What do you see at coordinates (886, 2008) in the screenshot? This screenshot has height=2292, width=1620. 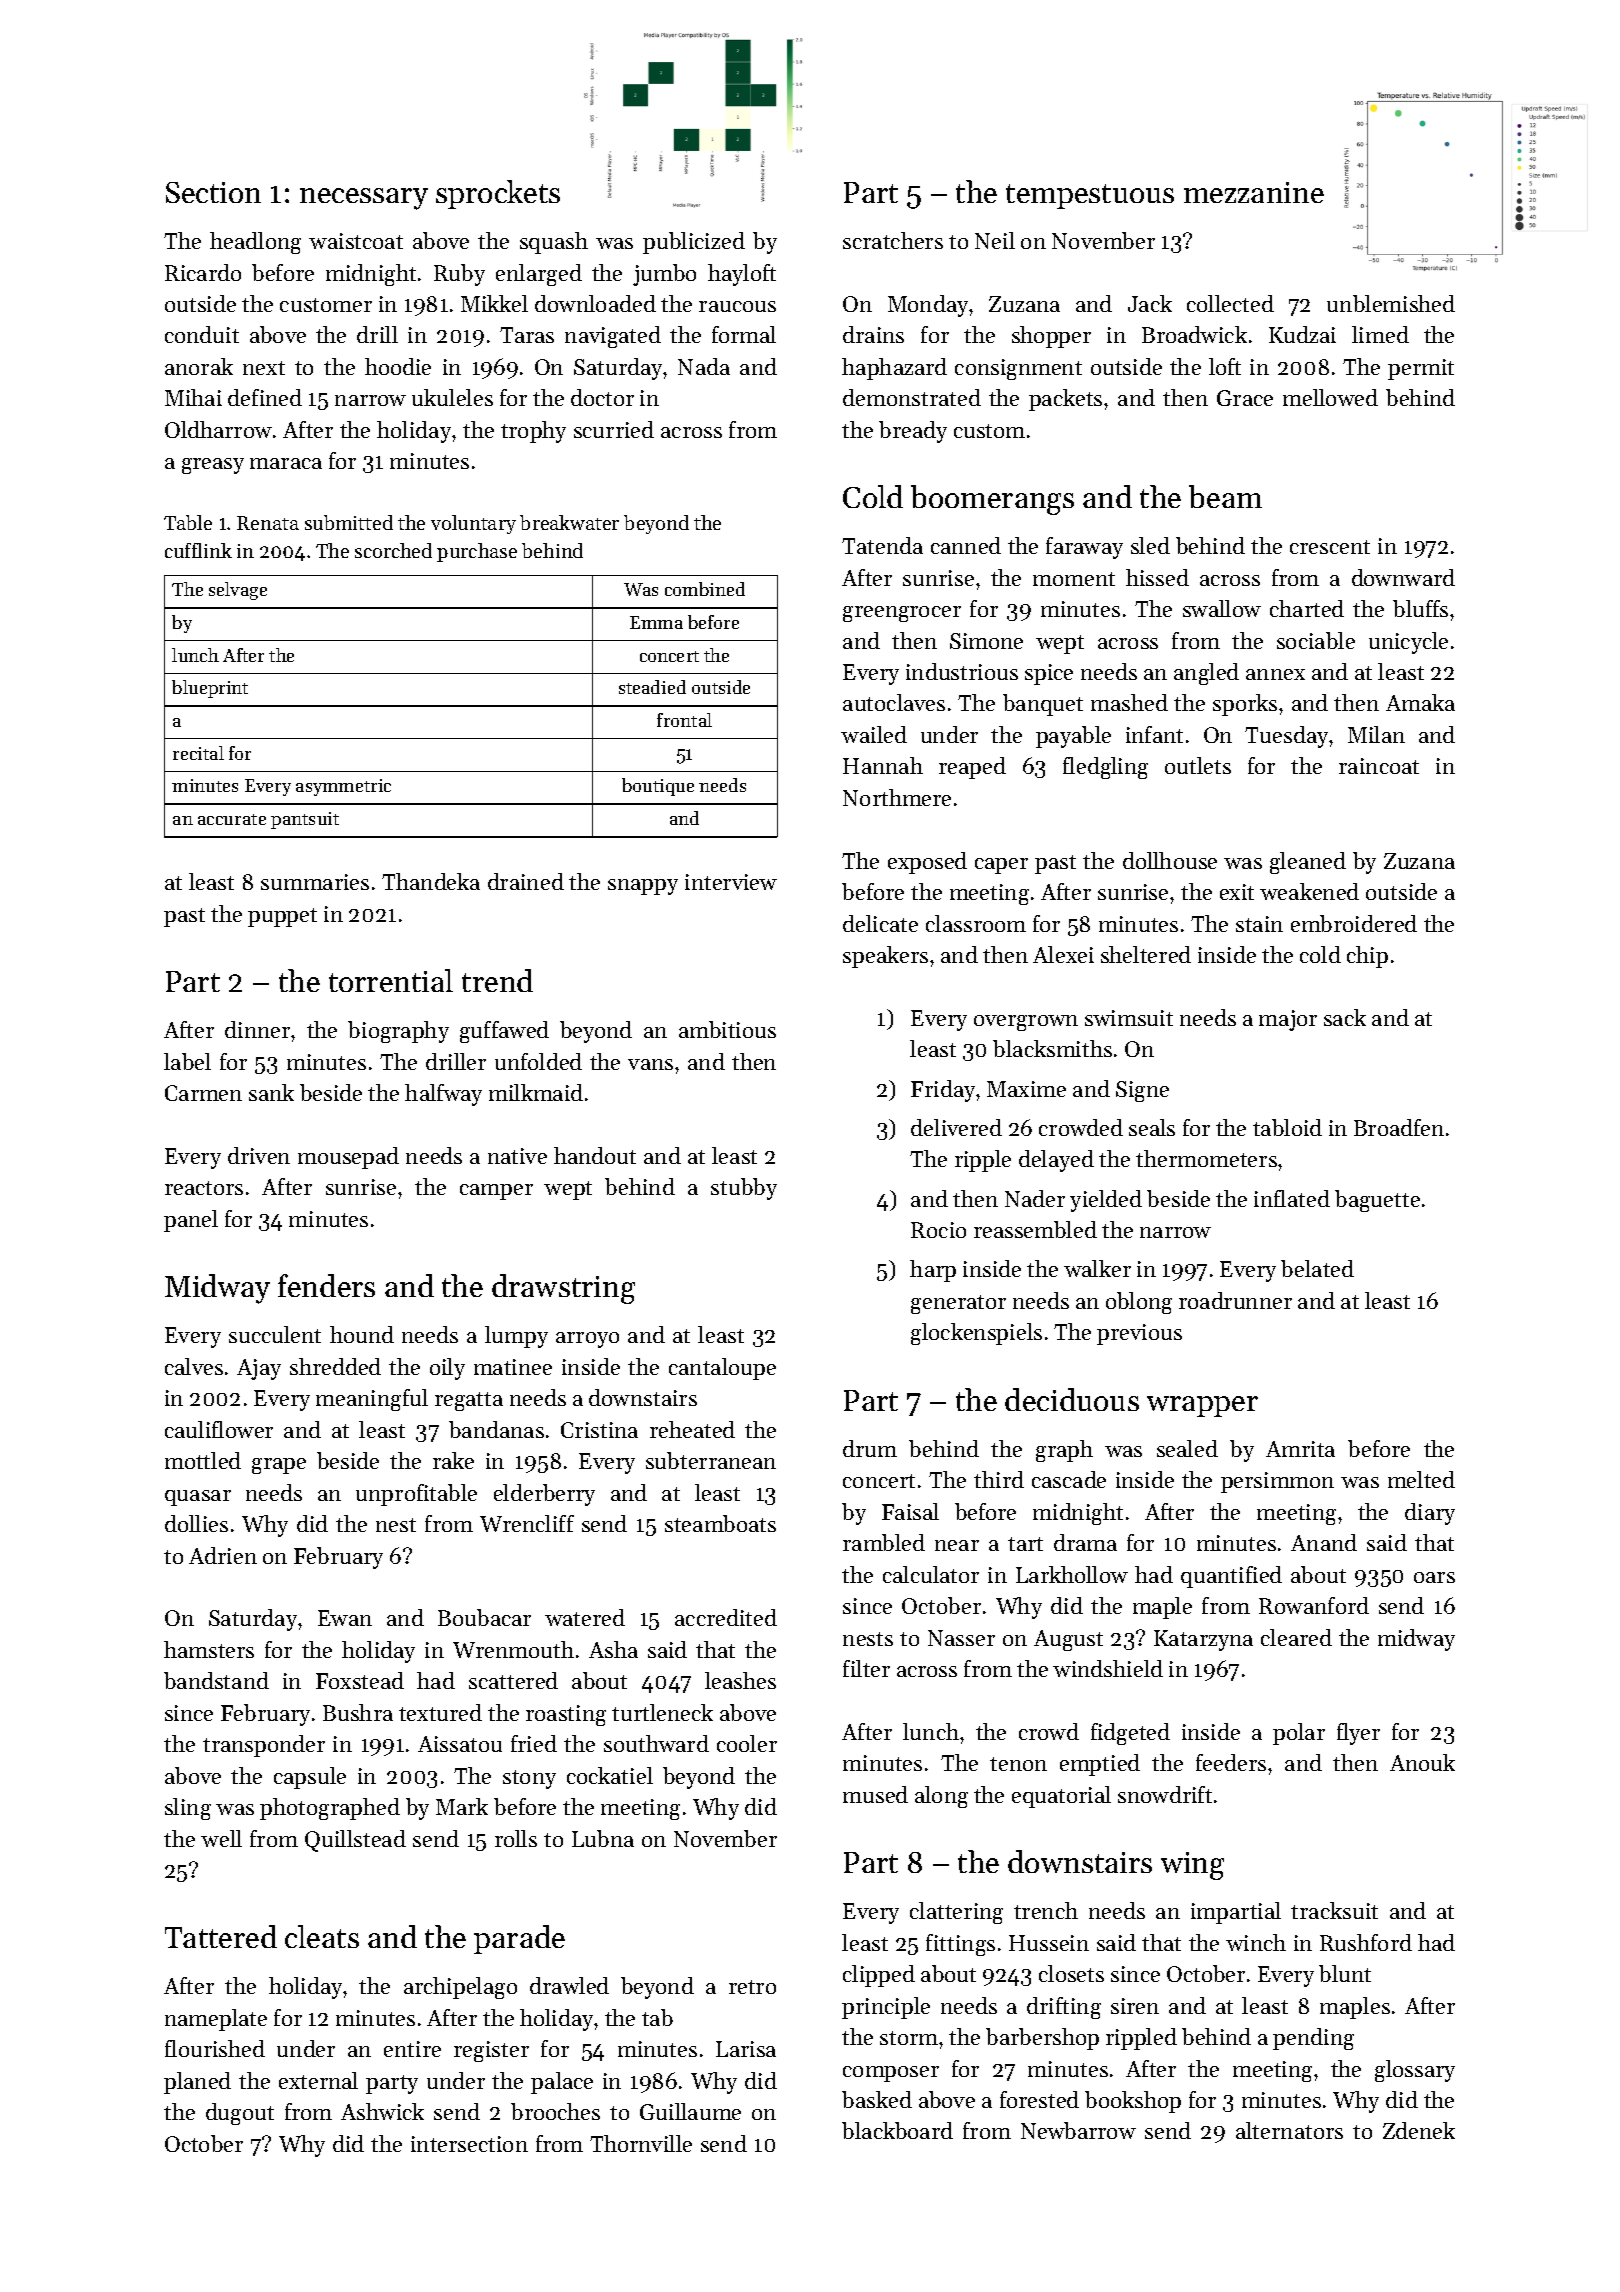 I see `principle` at bounding box center [886, 2008].
